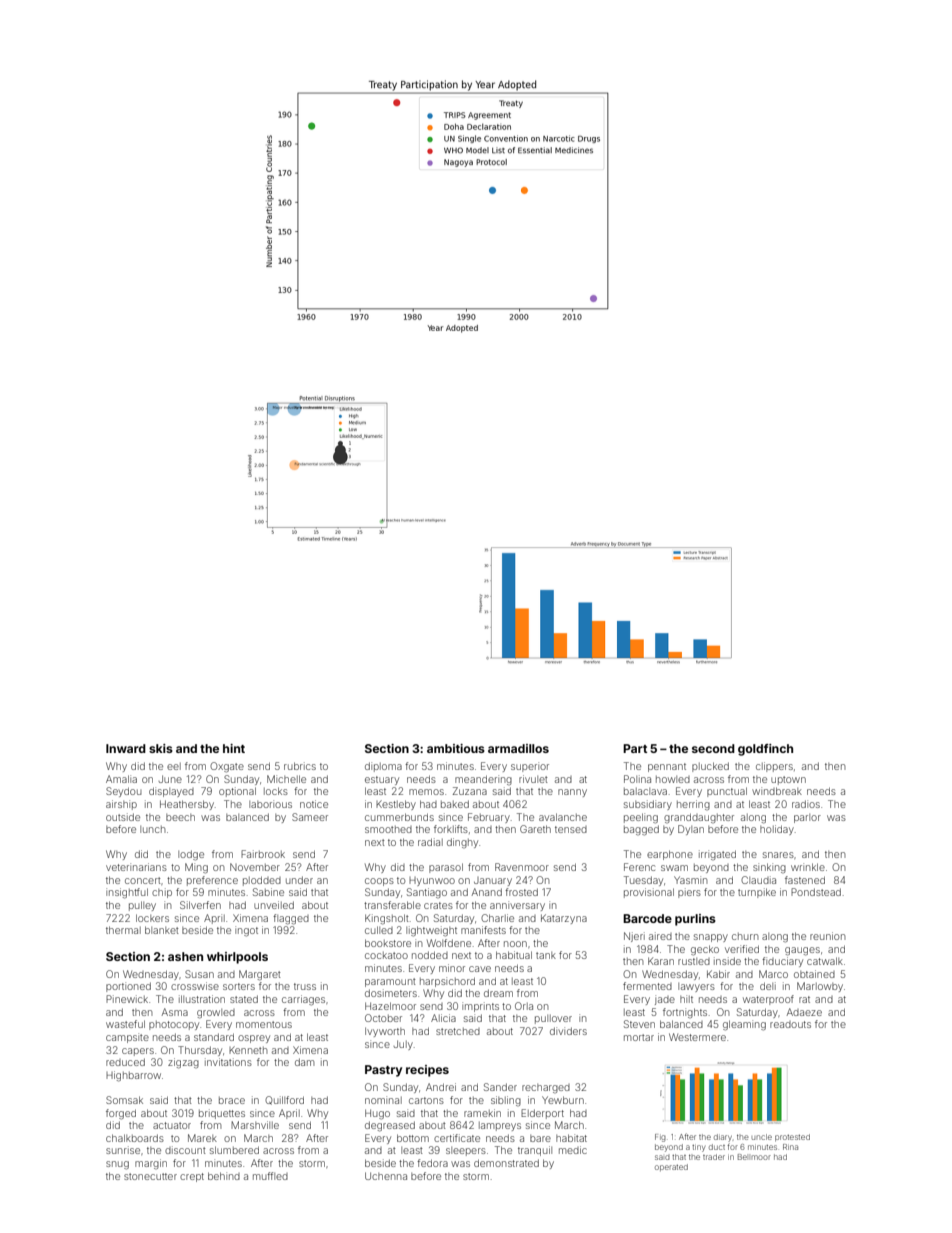  I want to click on goldfinch, so click(765, 750).
